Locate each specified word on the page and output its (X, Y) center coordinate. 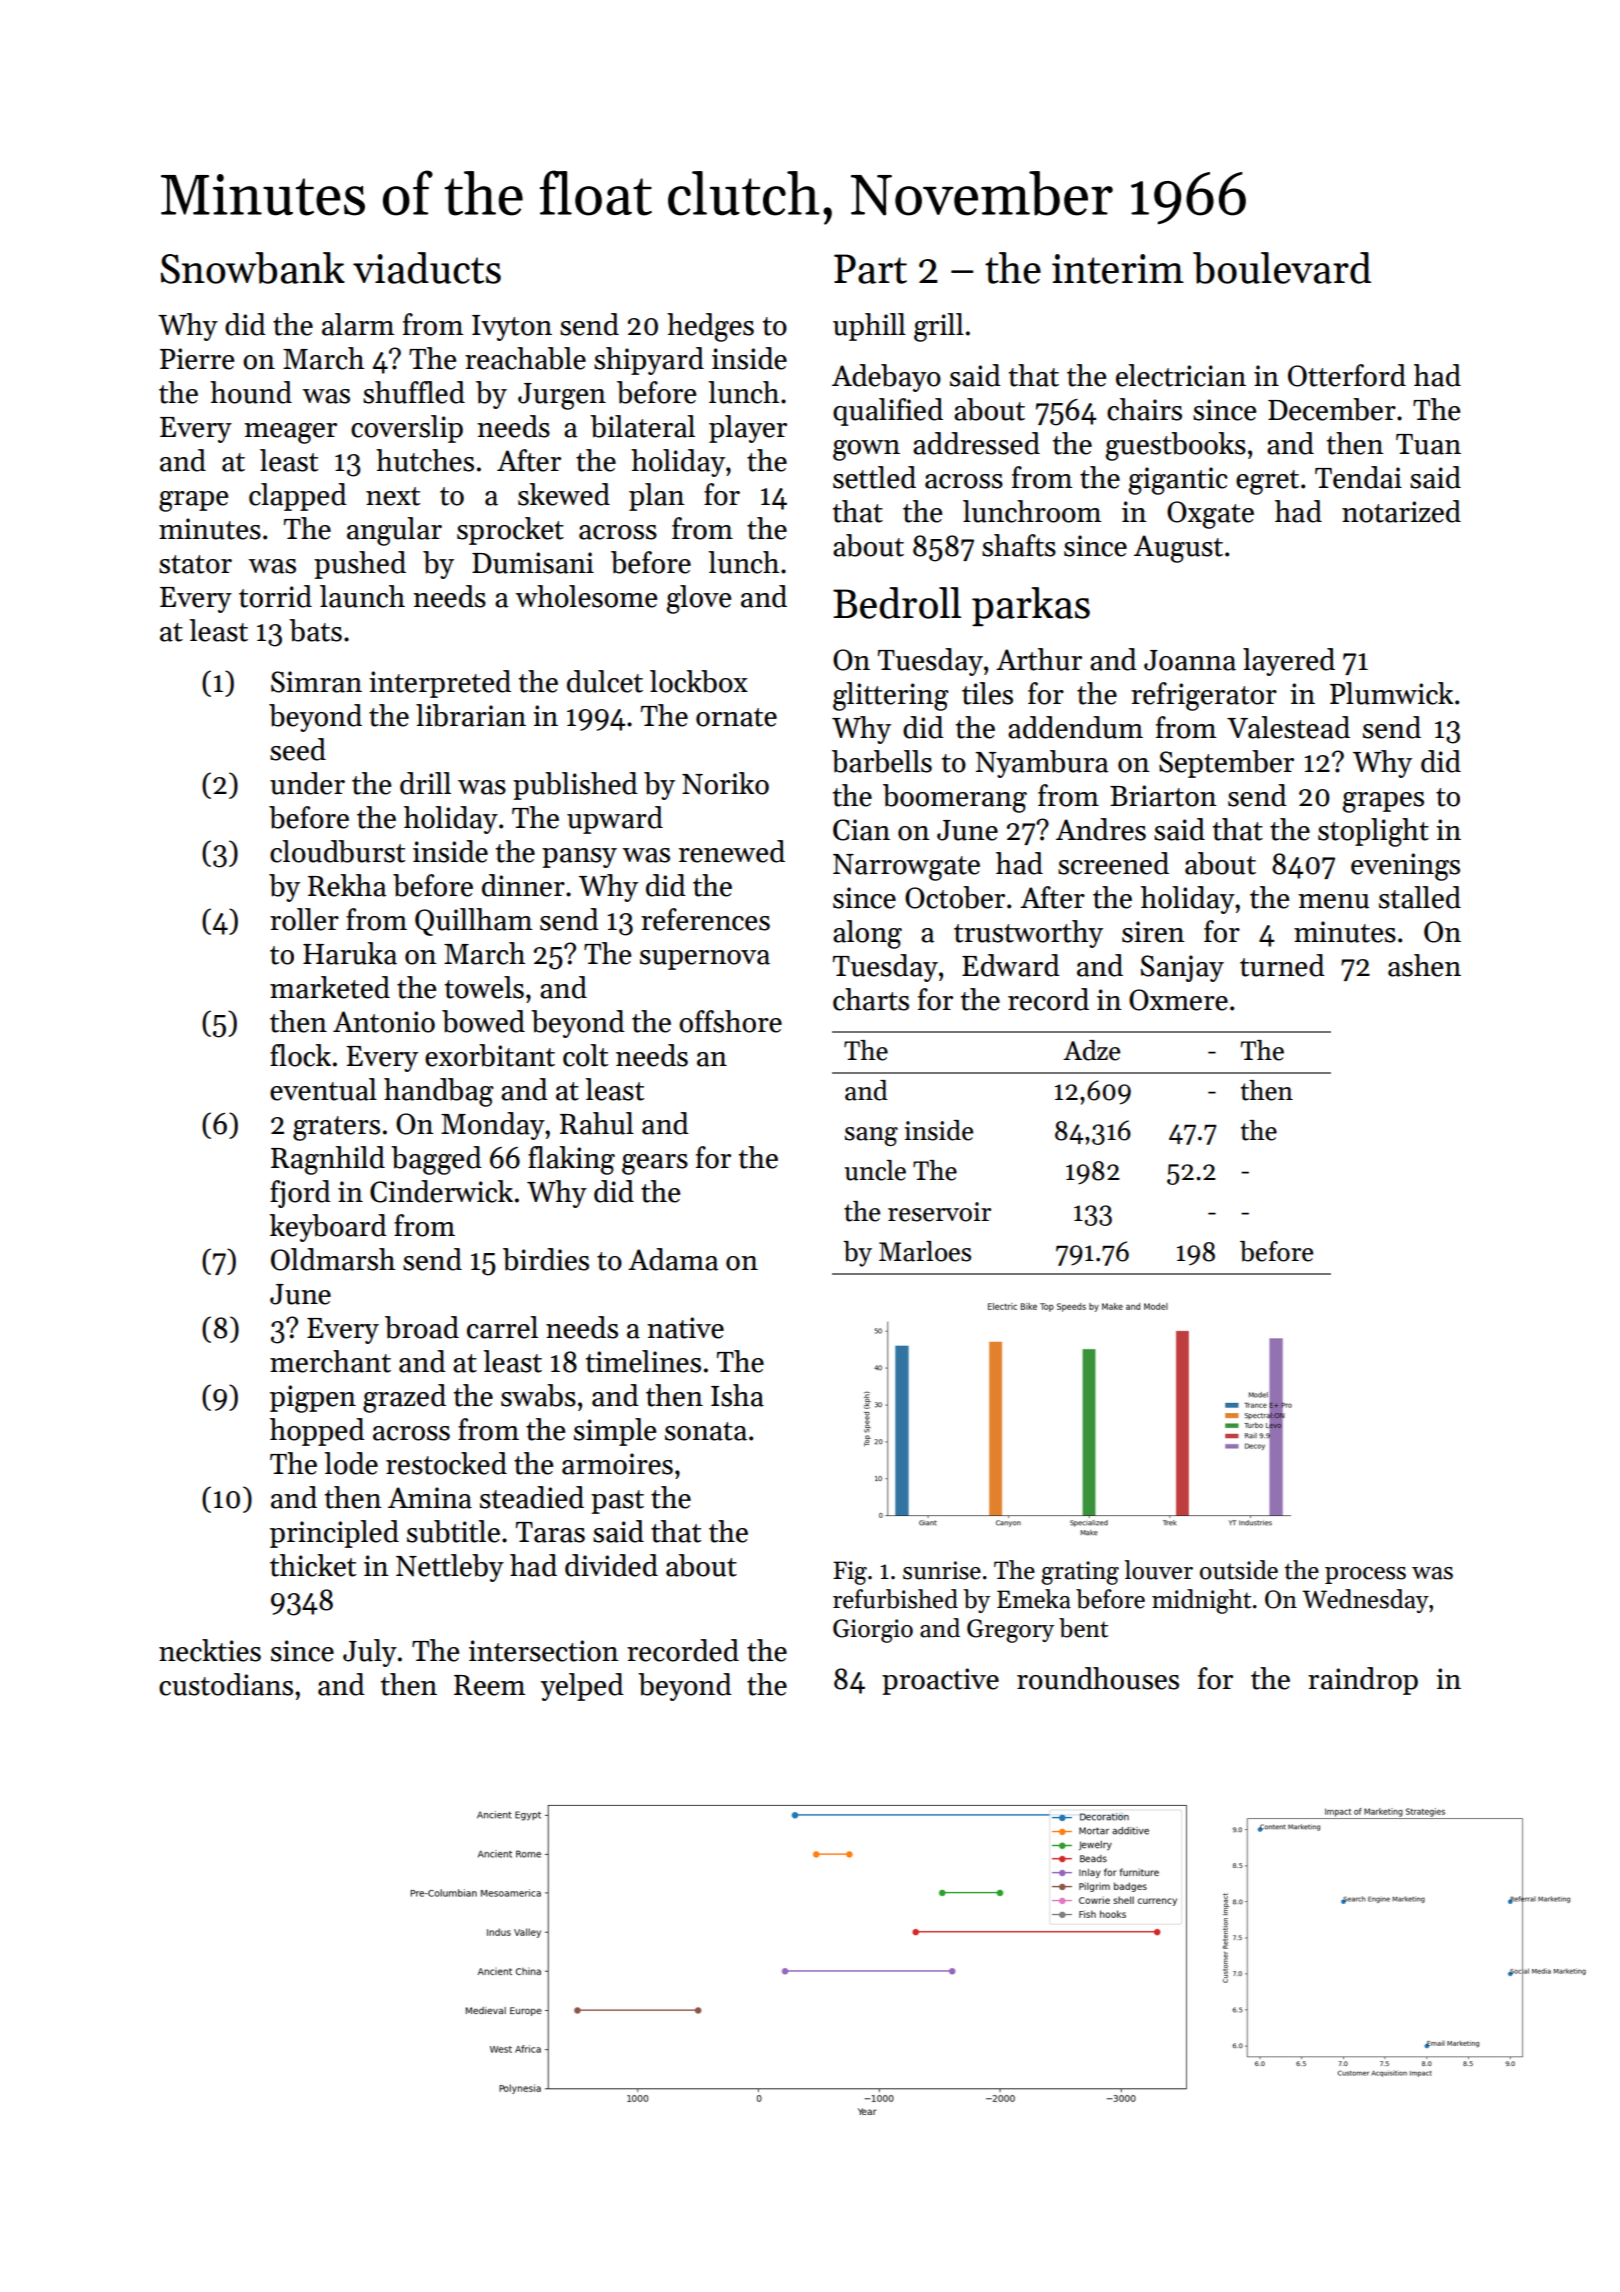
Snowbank (253, 268)
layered (1289, 662)
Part (870, 269)
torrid (275, 596)
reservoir (939, 1212)
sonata (706, 1431)
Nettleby (450, 1568)
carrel (502, 1327)
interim (1118, 269)
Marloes (925, 1251)
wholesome (586, 596)
